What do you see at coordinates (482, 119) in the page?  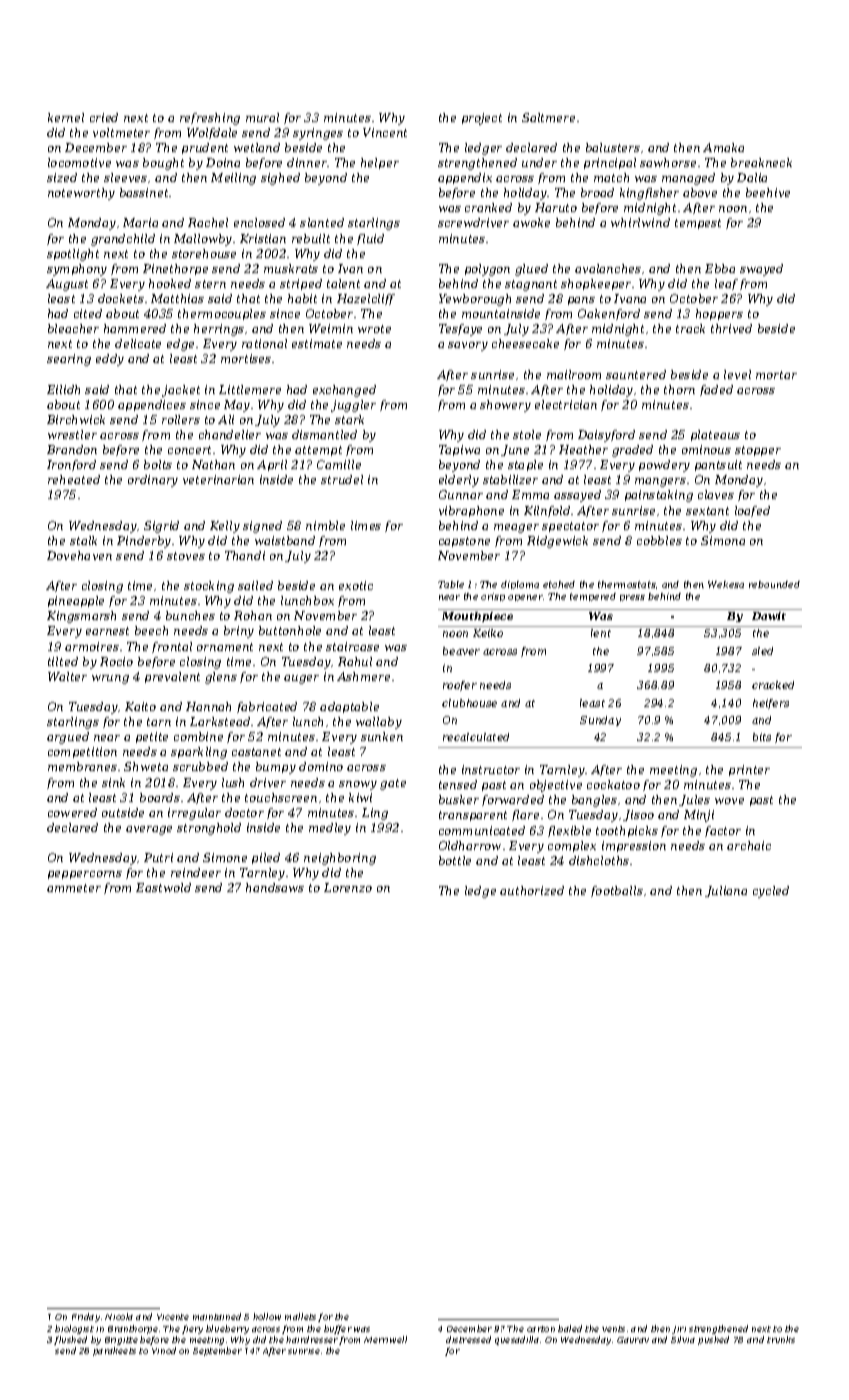 I see `project` at bounding box center [482, 119].
